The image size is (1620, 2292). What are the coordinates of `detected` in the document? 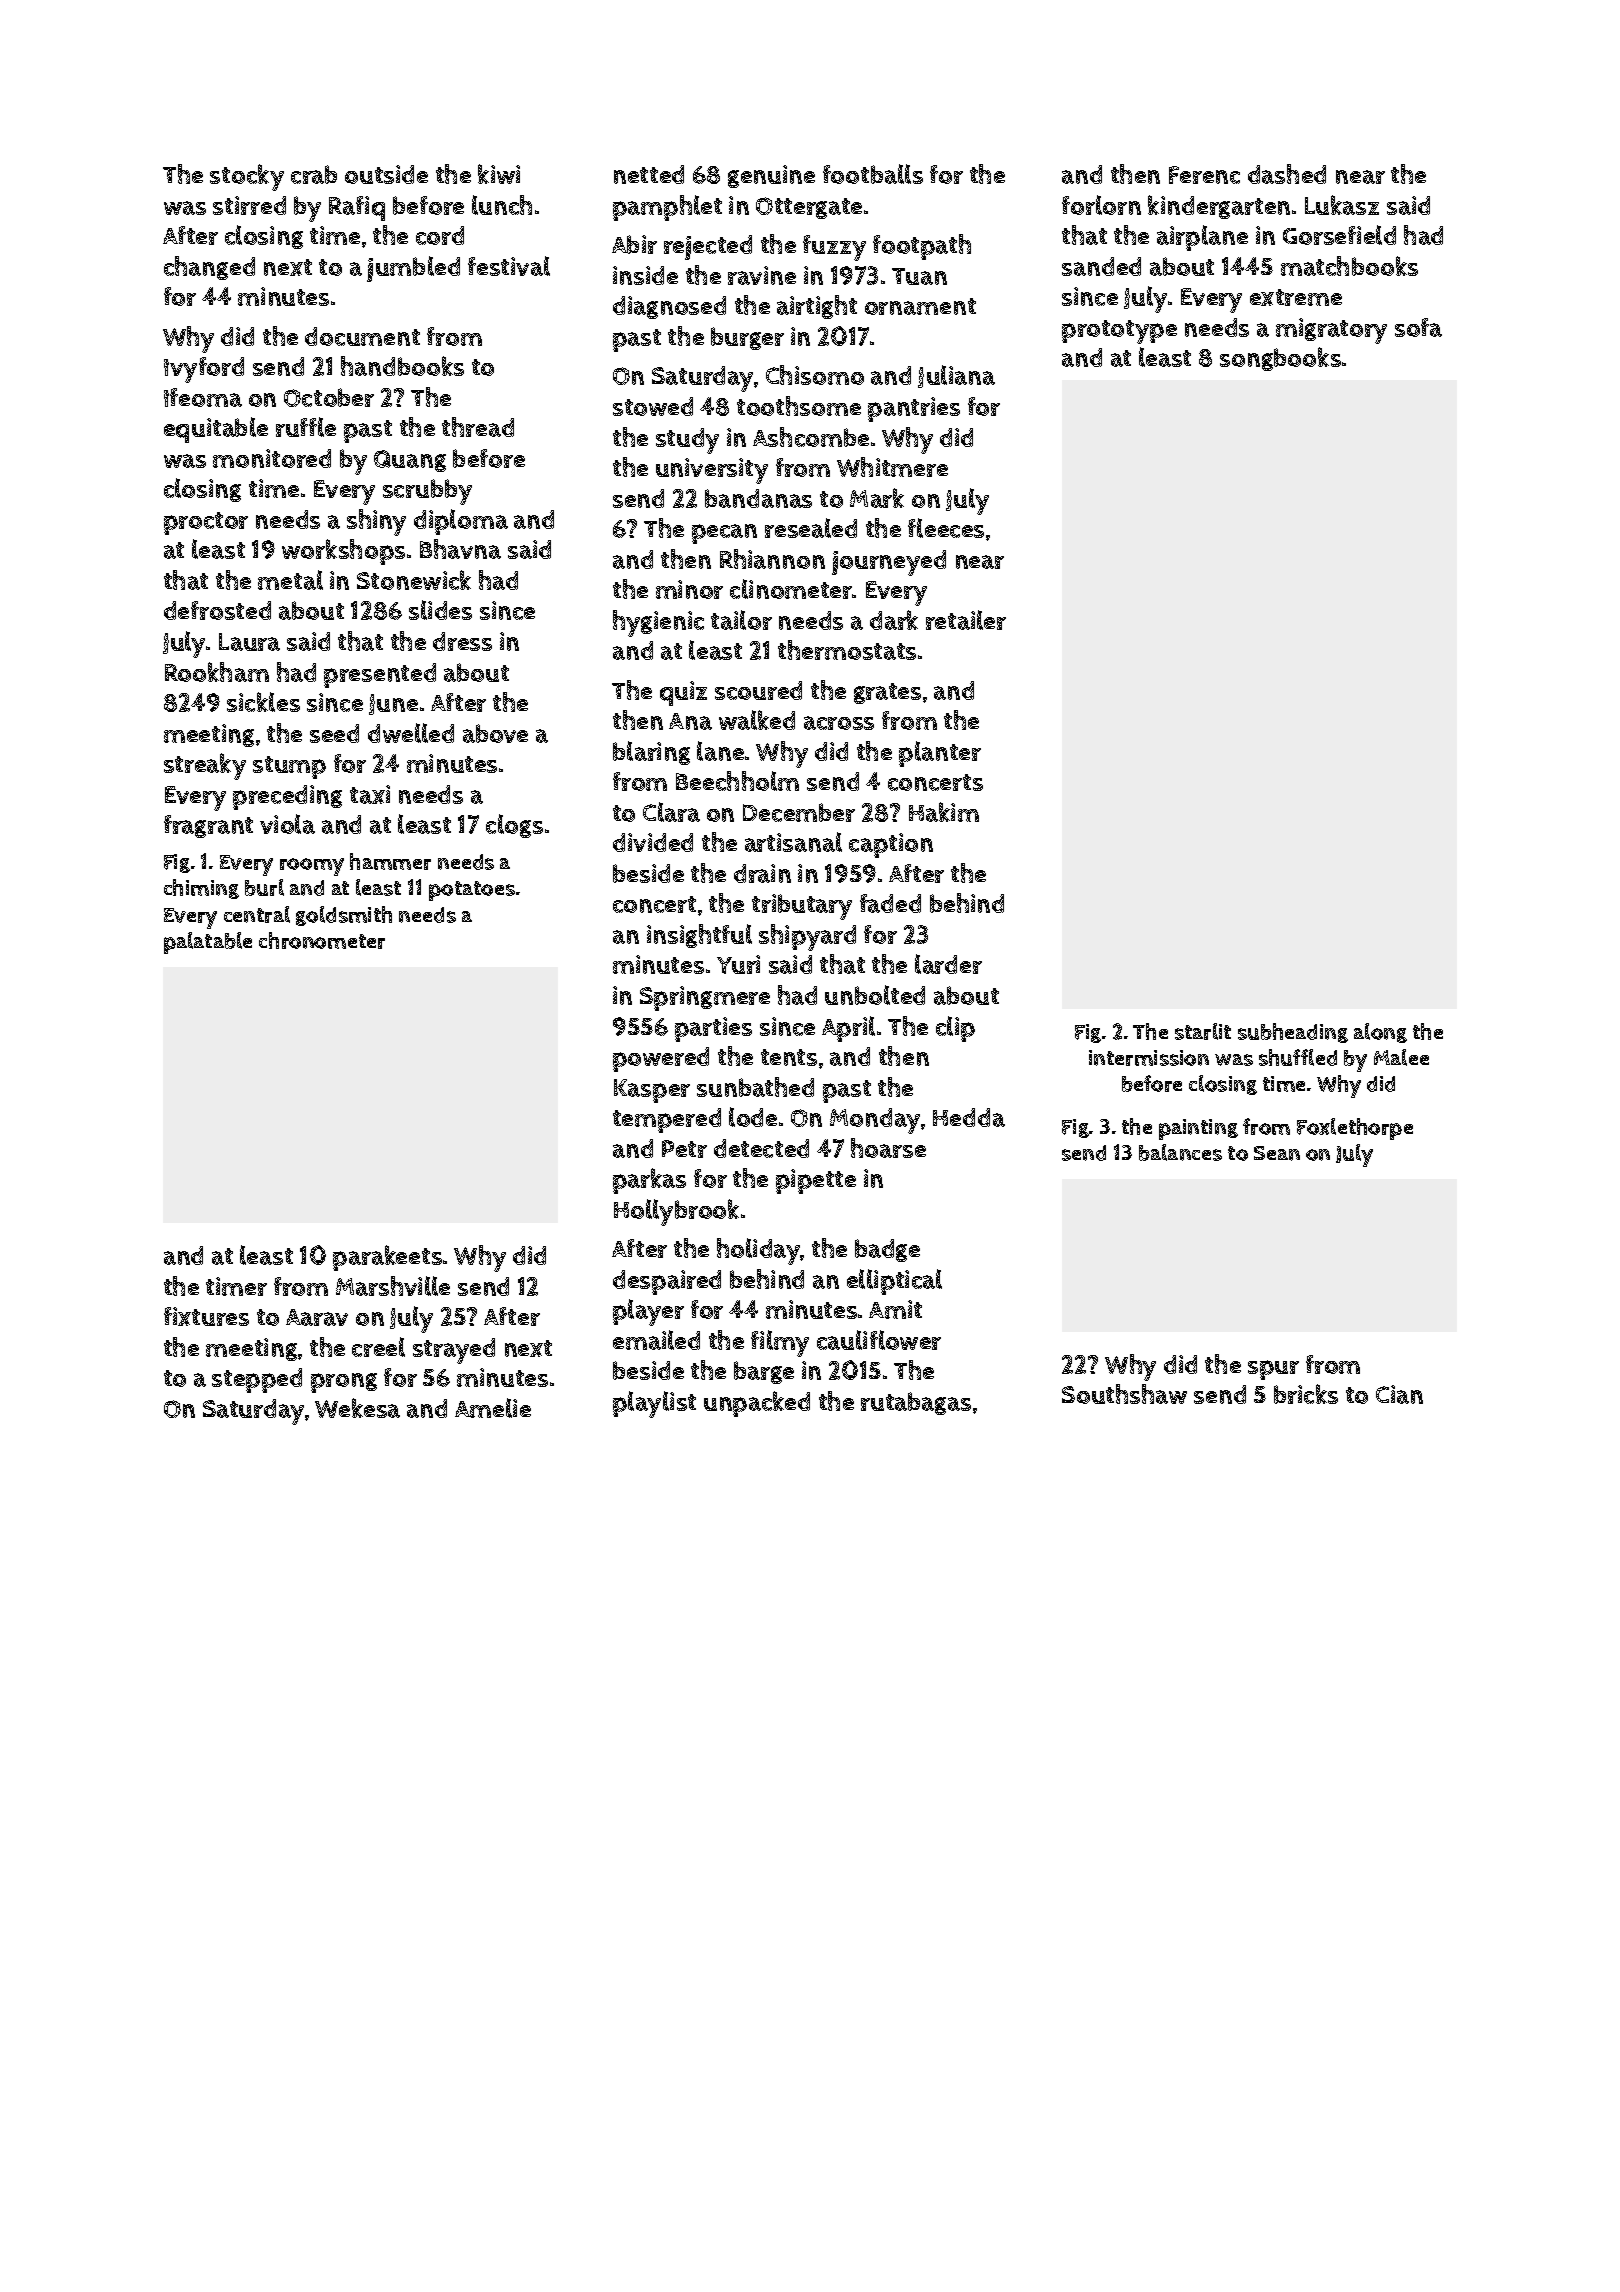 It's located at (761, 1148).
